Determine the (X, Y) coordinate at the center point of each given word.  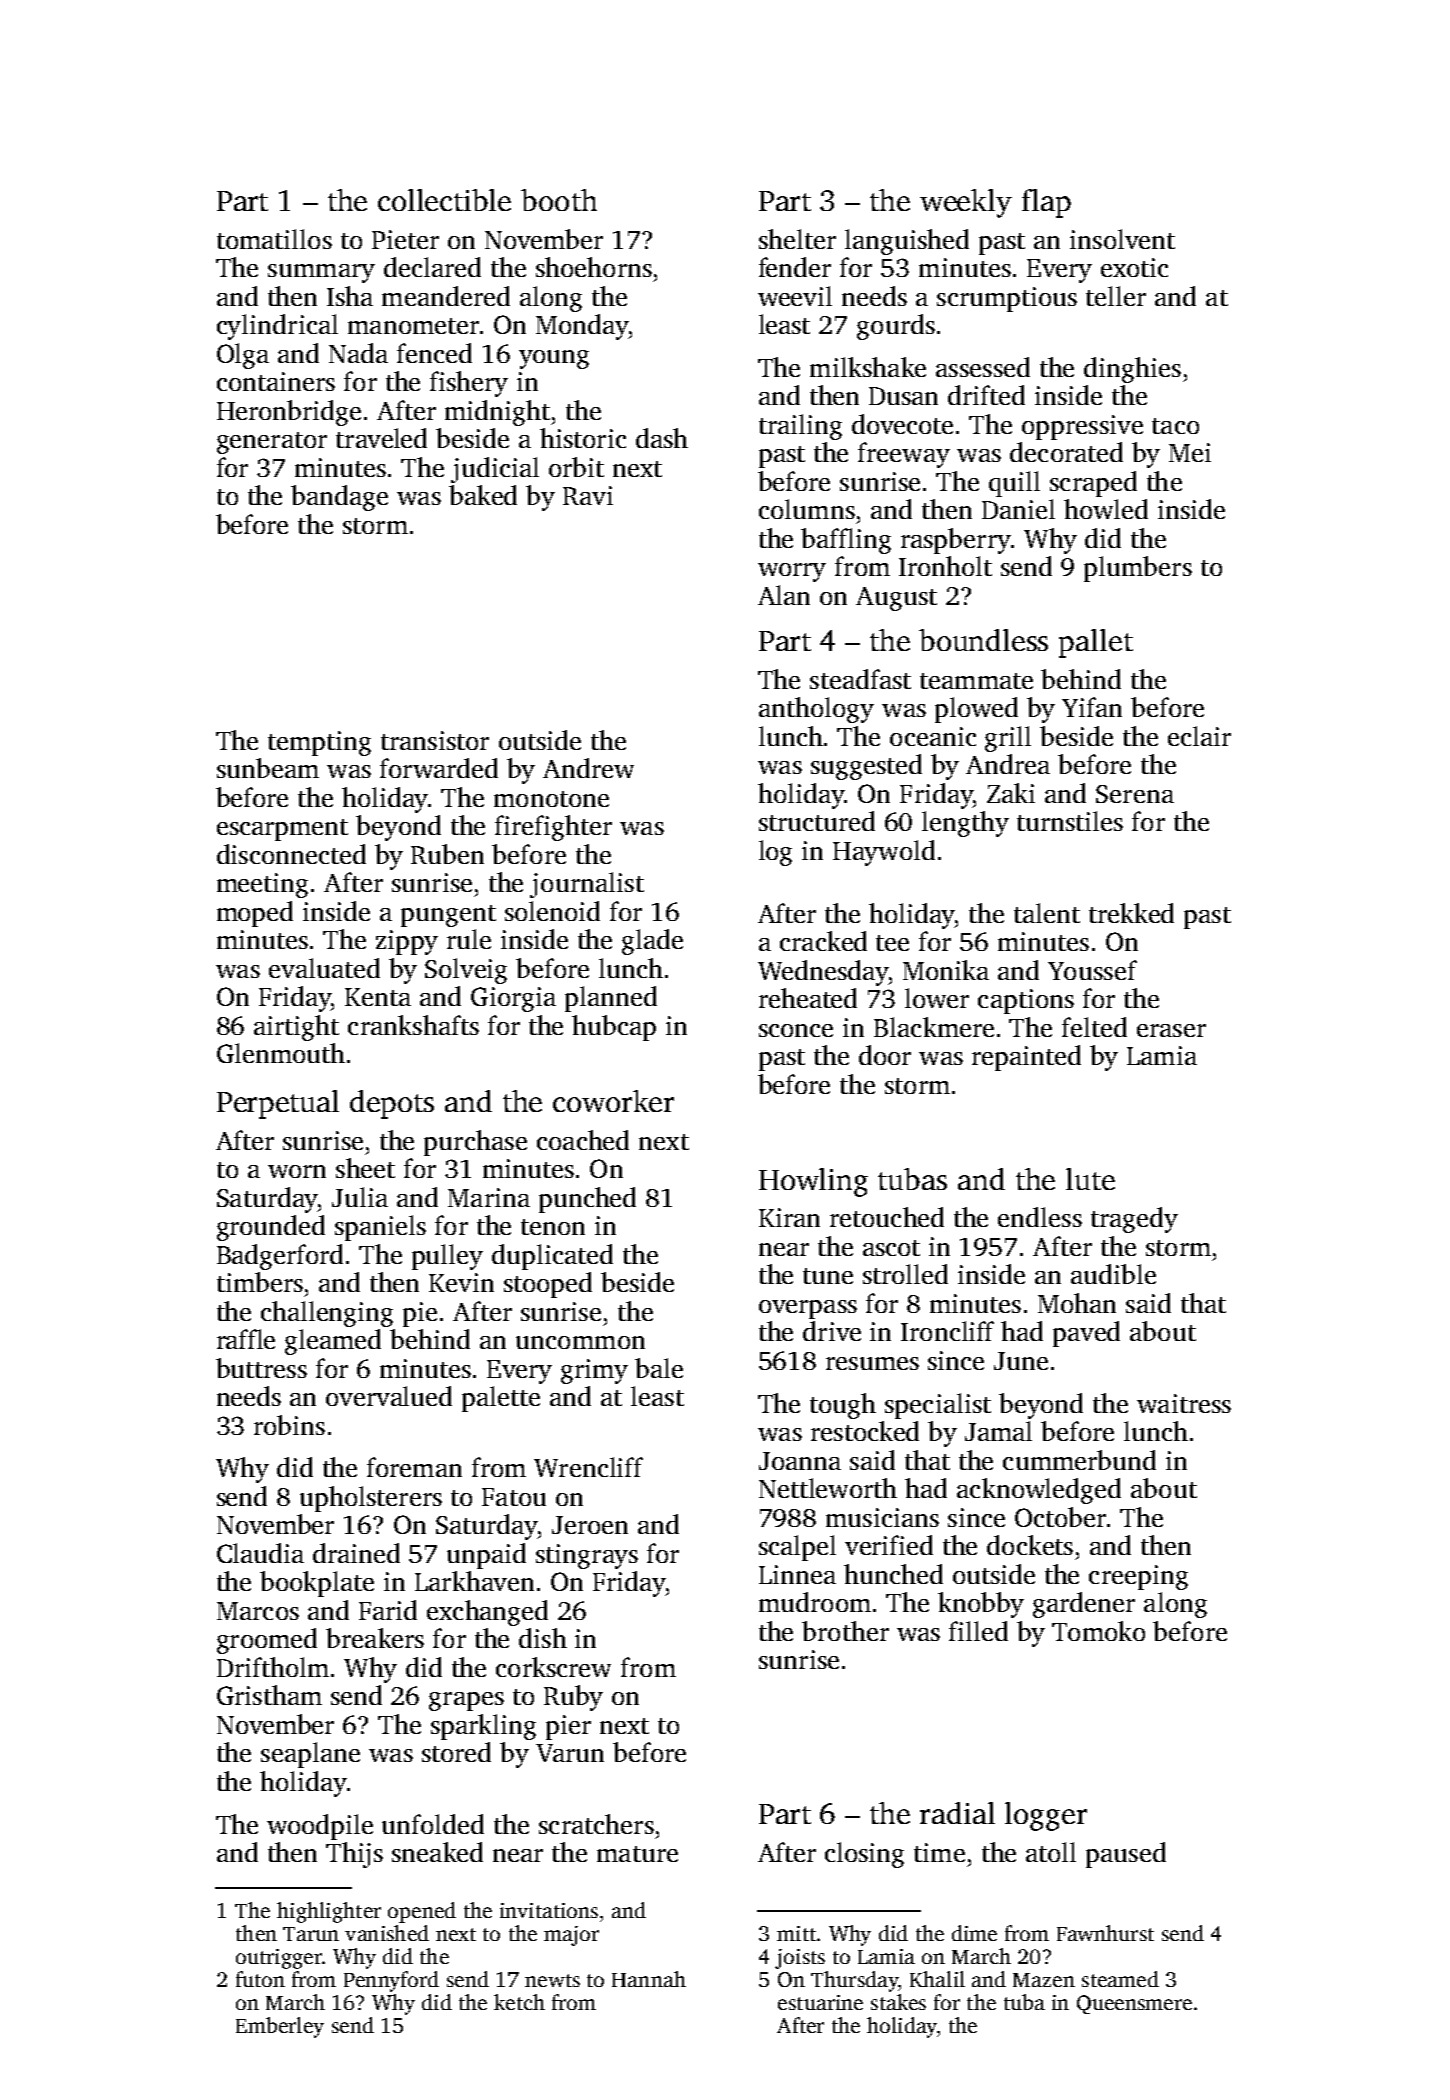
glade (652, 942)
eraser (1171, 1030)
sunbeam (268, 768)
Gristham (269, 1695)
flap (1046, 203)
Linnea (797, 1574)
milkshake (868, 367)
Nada (358, 353)
